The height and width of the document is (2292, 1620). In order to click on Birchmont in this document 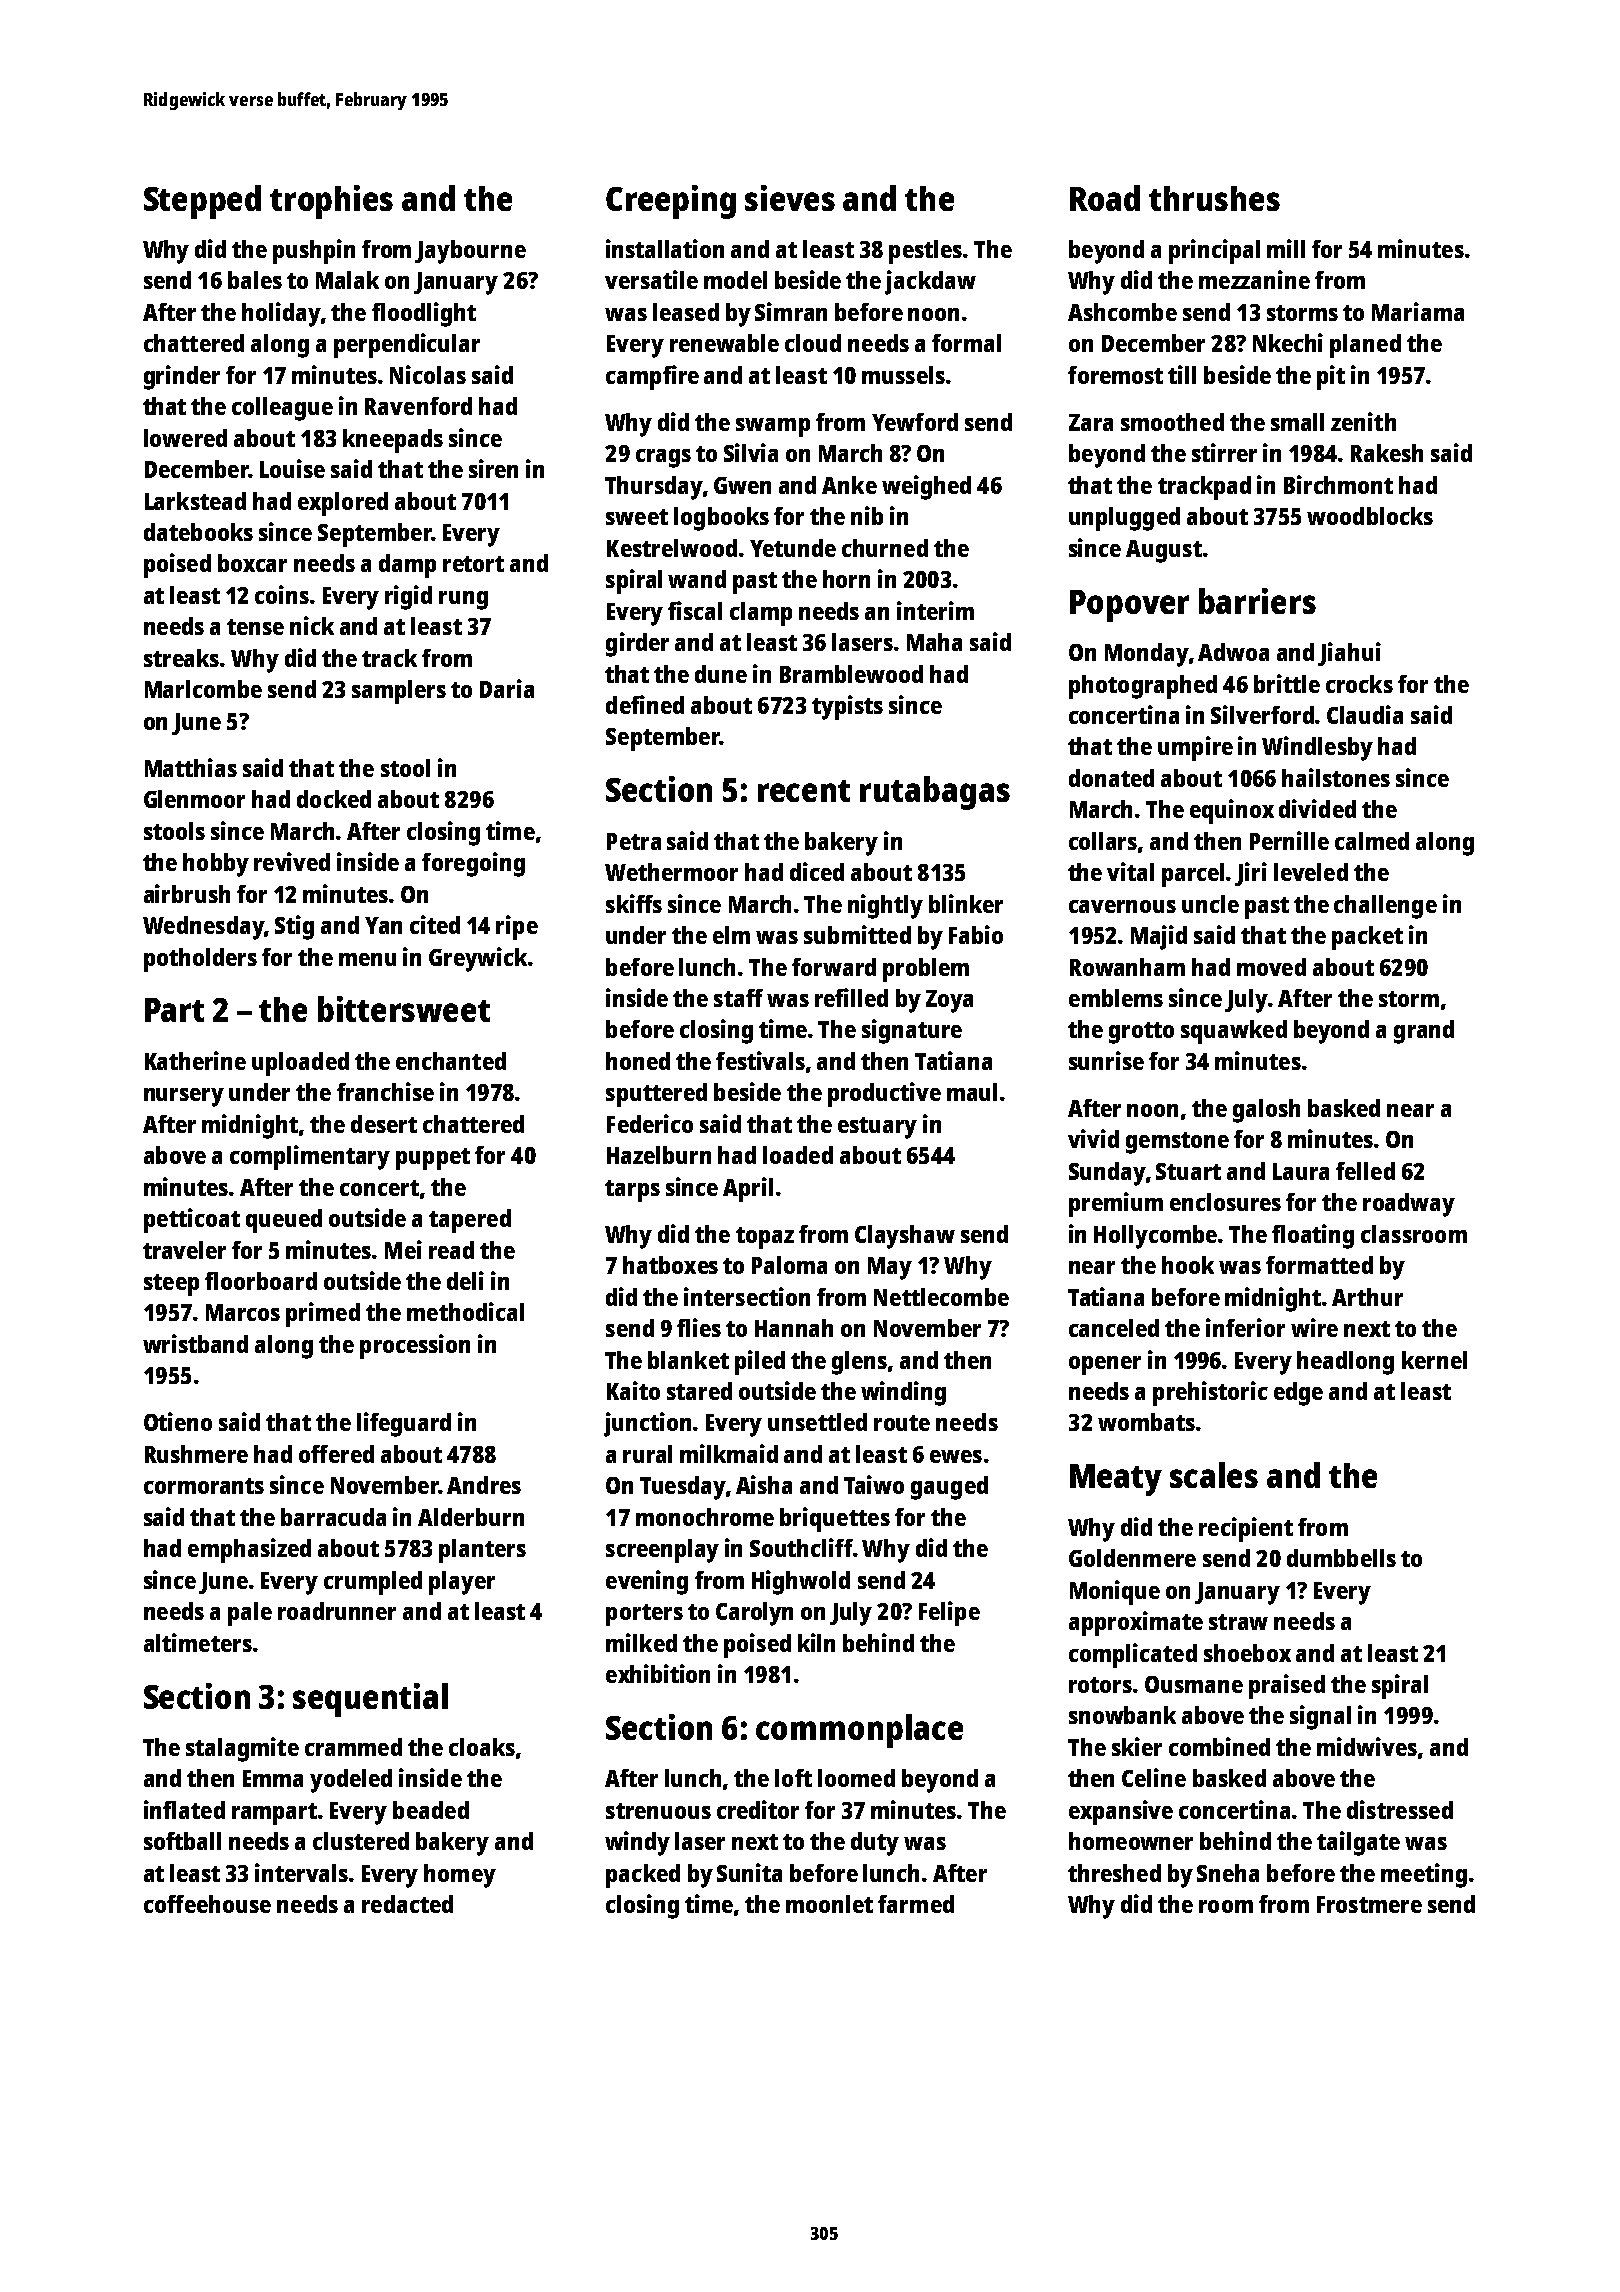, I will do `click(1338, 484)`.
